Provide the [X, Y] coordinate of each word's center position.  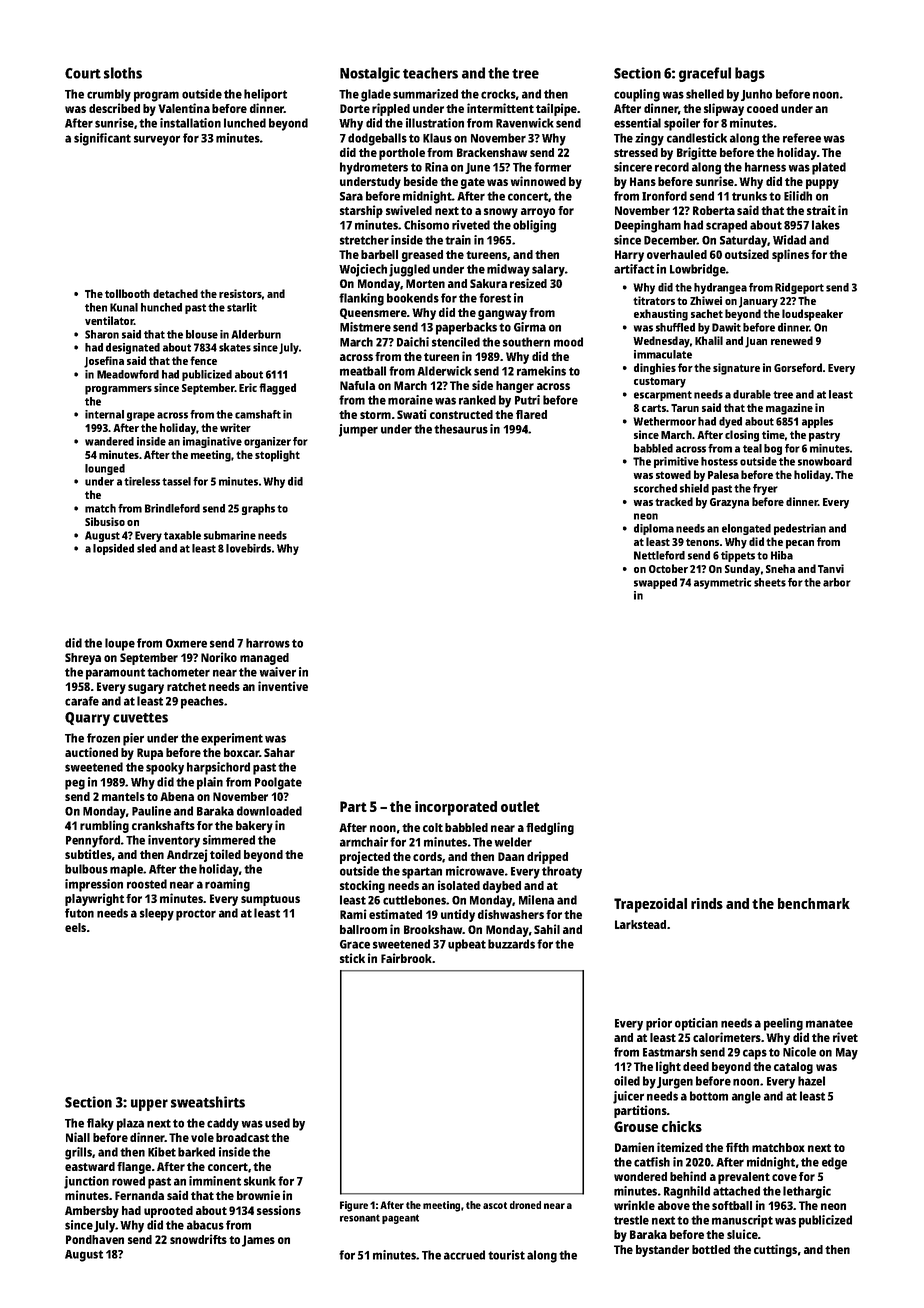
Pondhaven [95, 1239]
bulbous [86, 869]
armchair [364, 842]
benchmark [814, 903]
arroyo [538, 213]
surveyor [157, 140]
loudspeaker [812, 315]
